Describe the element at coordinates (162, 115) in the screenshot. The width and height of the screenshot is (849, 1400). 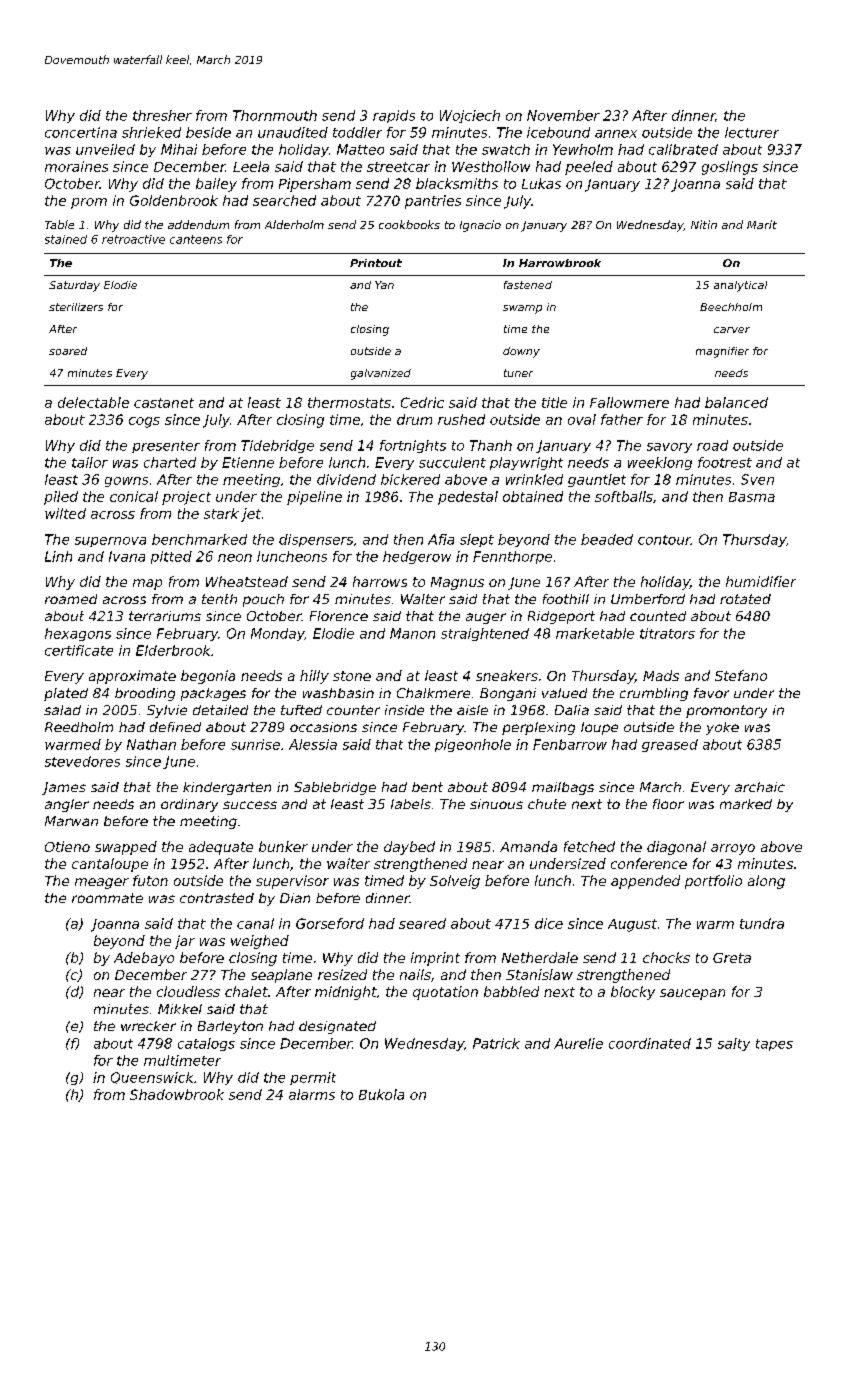
I see `thresher` at that location.
